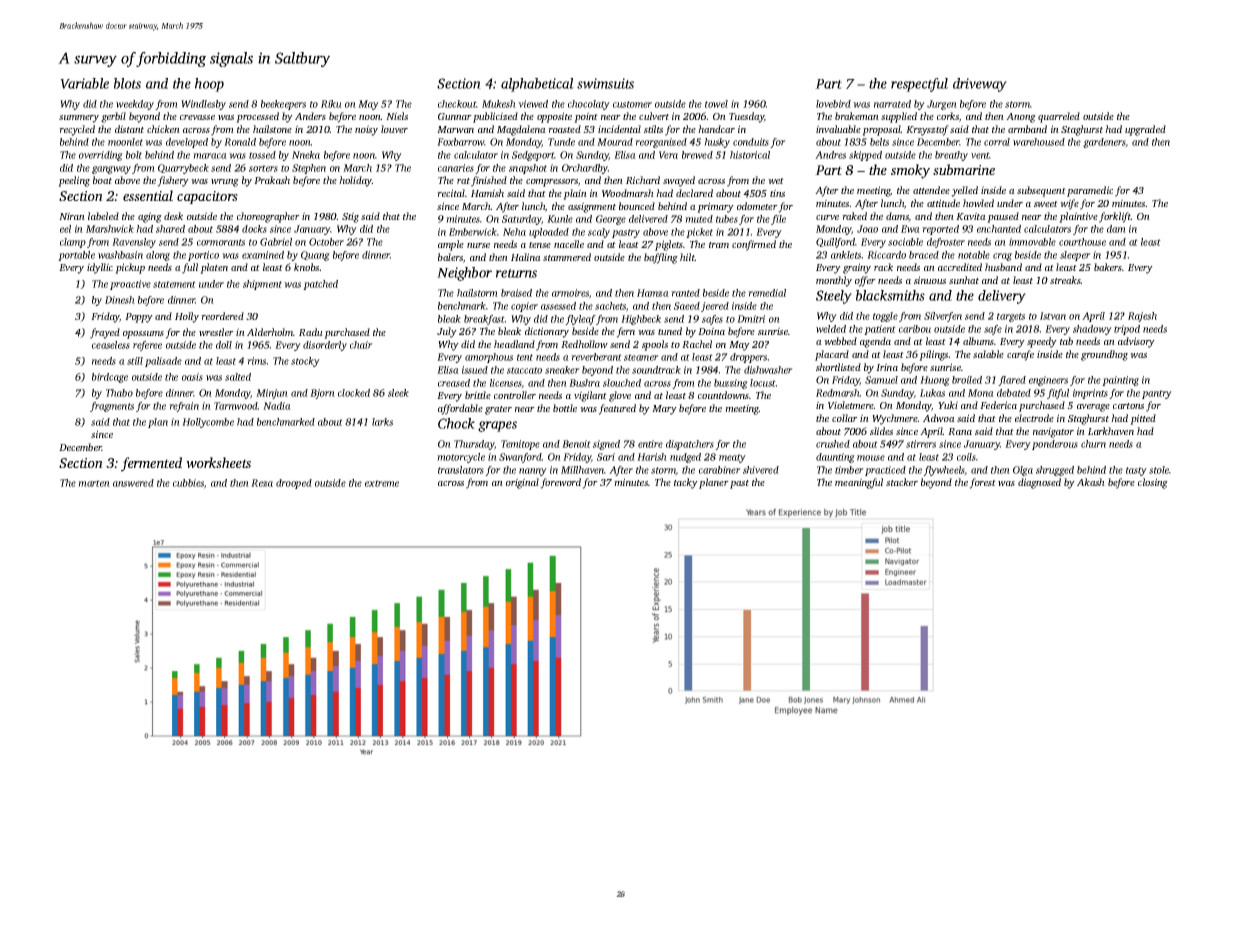 The height and width of the screenshot is (952, 1233). I want to click on frayed, so click(105, 333).
